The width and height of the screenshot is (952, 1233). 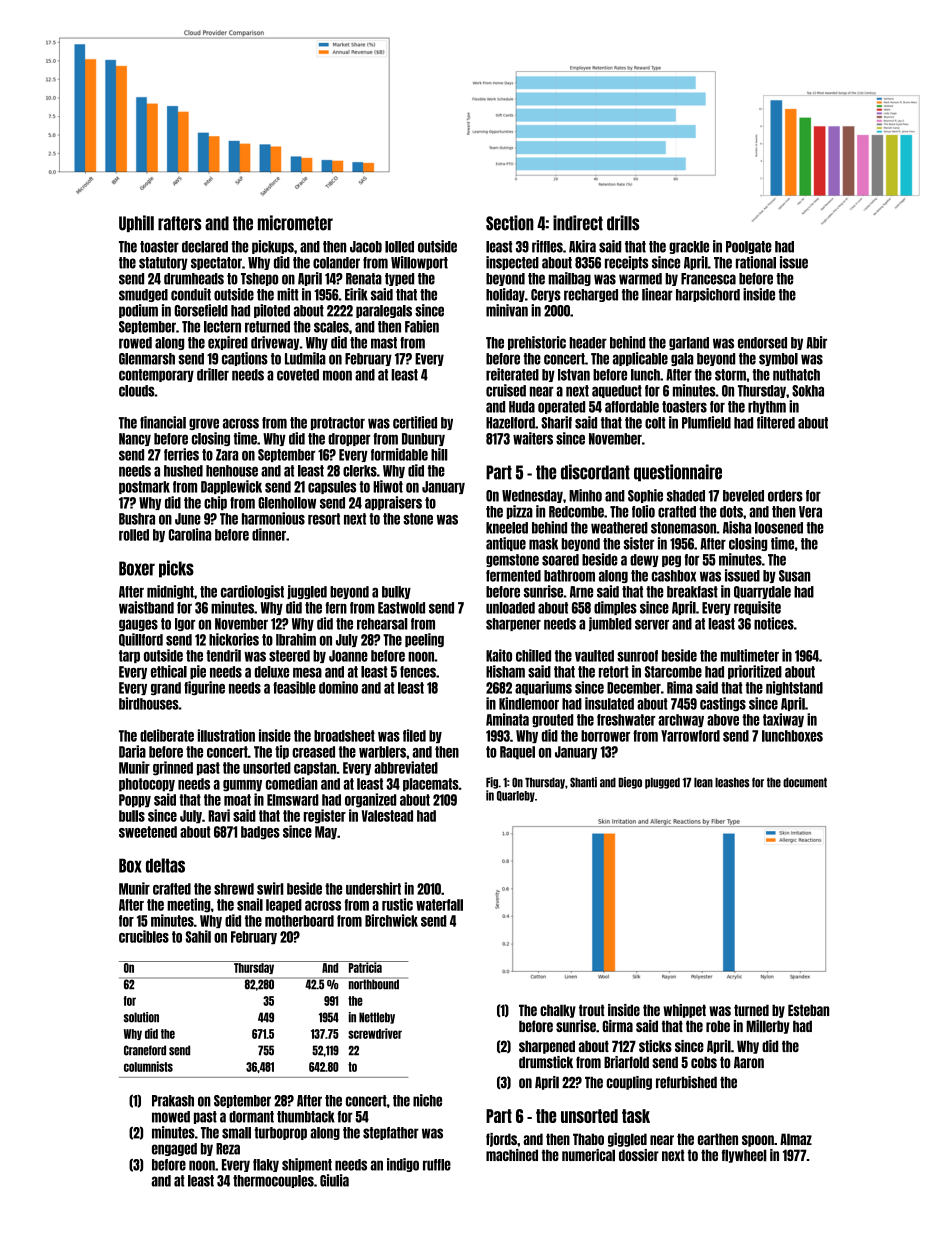 What do you see at coordinates (360, 471) in the screenshot?
I see `clerks` at bounding box center [360, 471].
